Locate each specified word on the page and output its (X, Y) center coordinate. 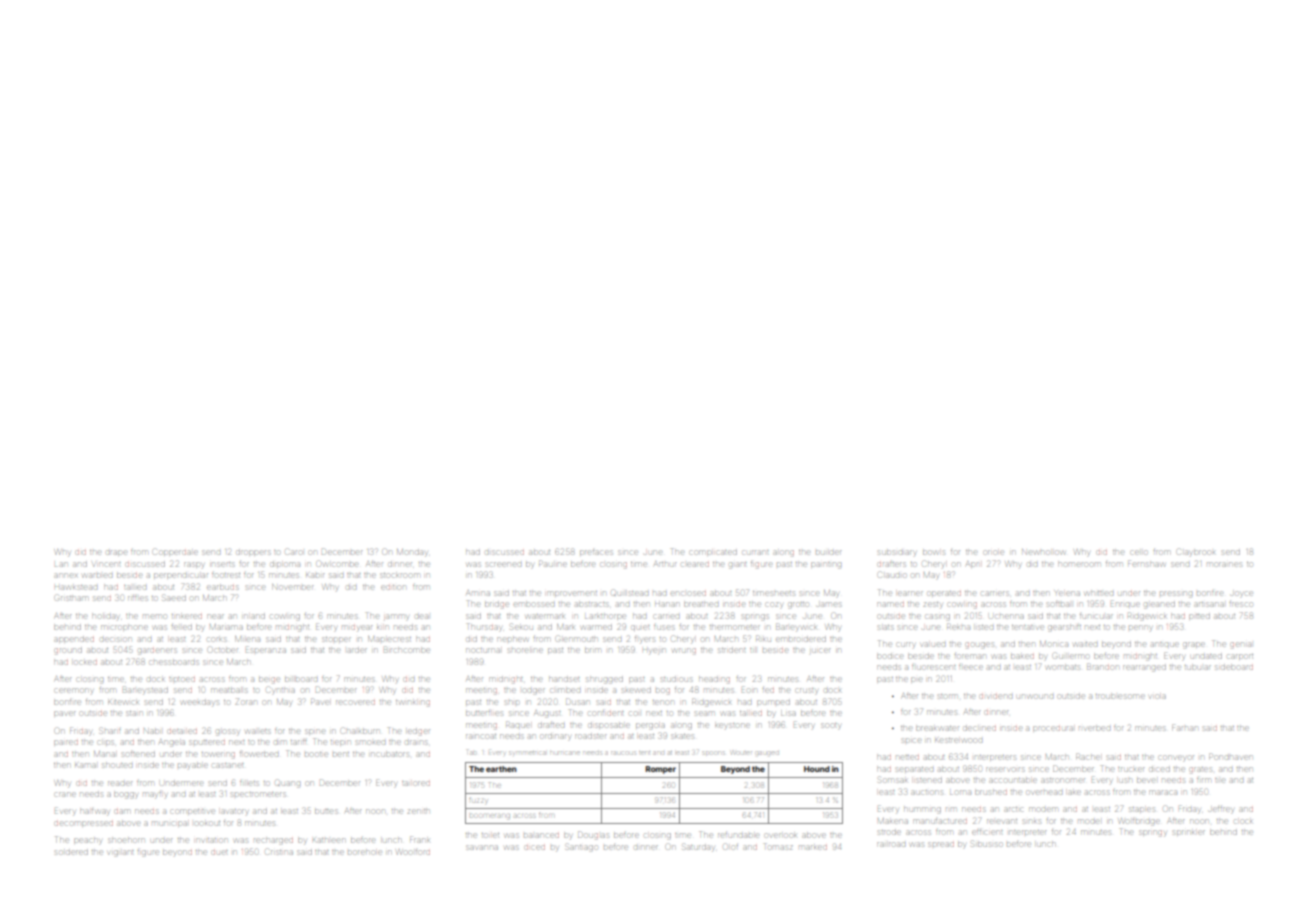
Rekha (958, 627)
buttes (326, 811)
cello (1139, 552)
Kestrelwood (958, 740)
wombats (1063, 667)
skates (682, 736)
